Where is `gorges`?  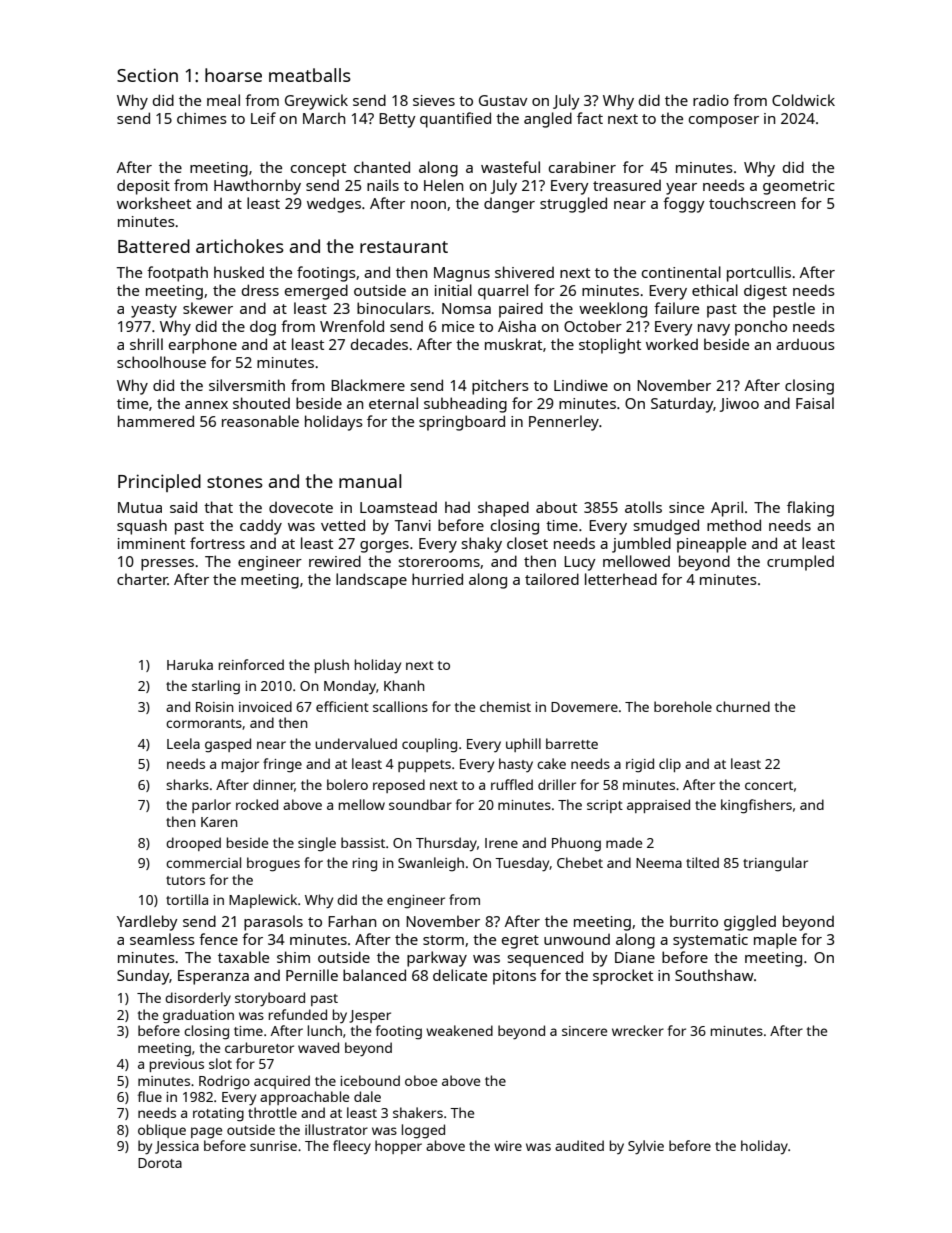 gorges is located at coordinates (384, 547).
